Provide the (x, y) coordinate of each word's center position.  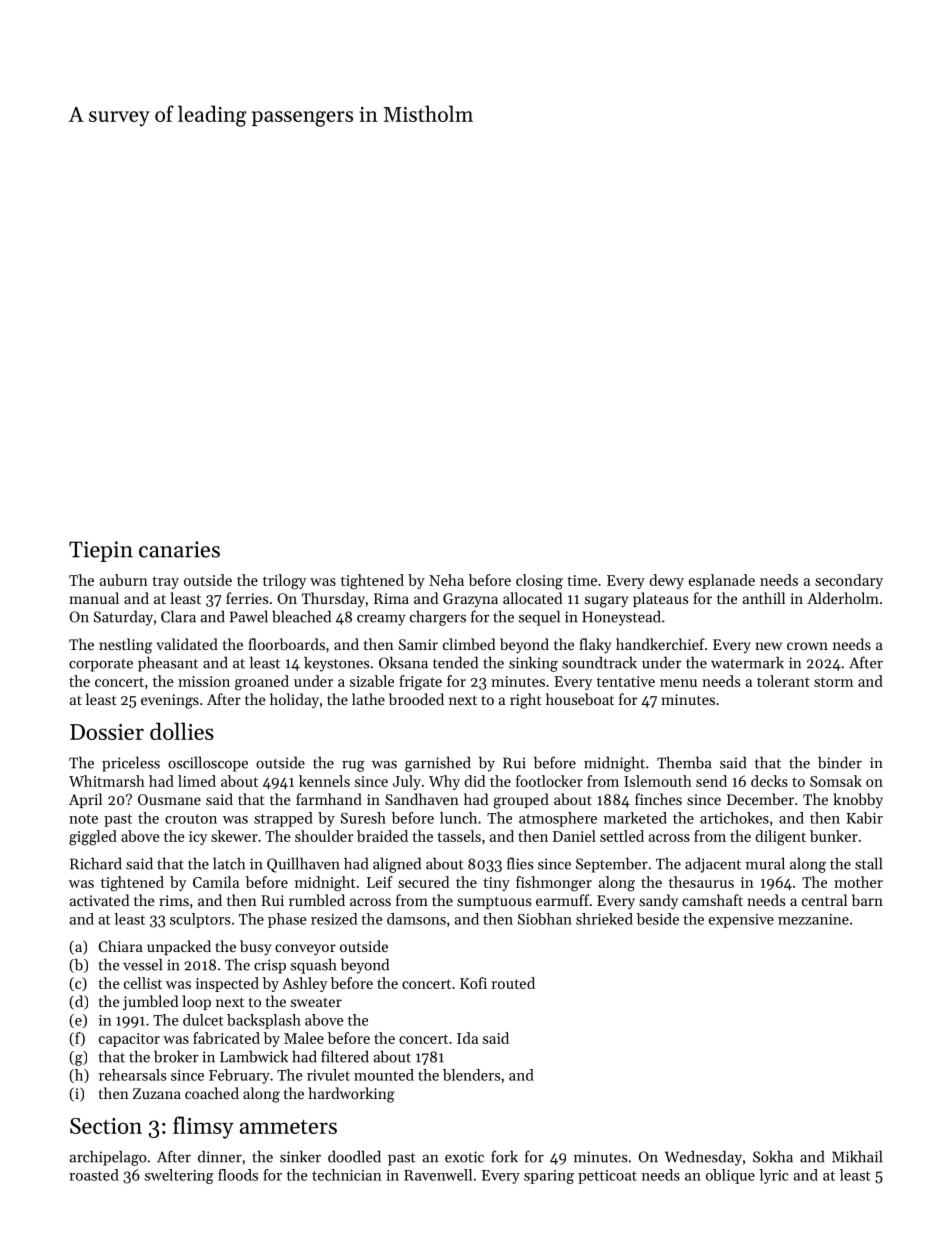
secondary (849, 581)
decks (769, 781)
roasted (94, 1175)
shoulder (324, 836)
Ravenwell (438, 1175)
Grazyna (470, 600)
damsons (416, 919)
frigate (420, 683)
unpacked (179, 947)
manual (94, 598)
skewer (234, 836)
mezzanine (813, 919)
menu (678, 683)
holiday (294, 701)
